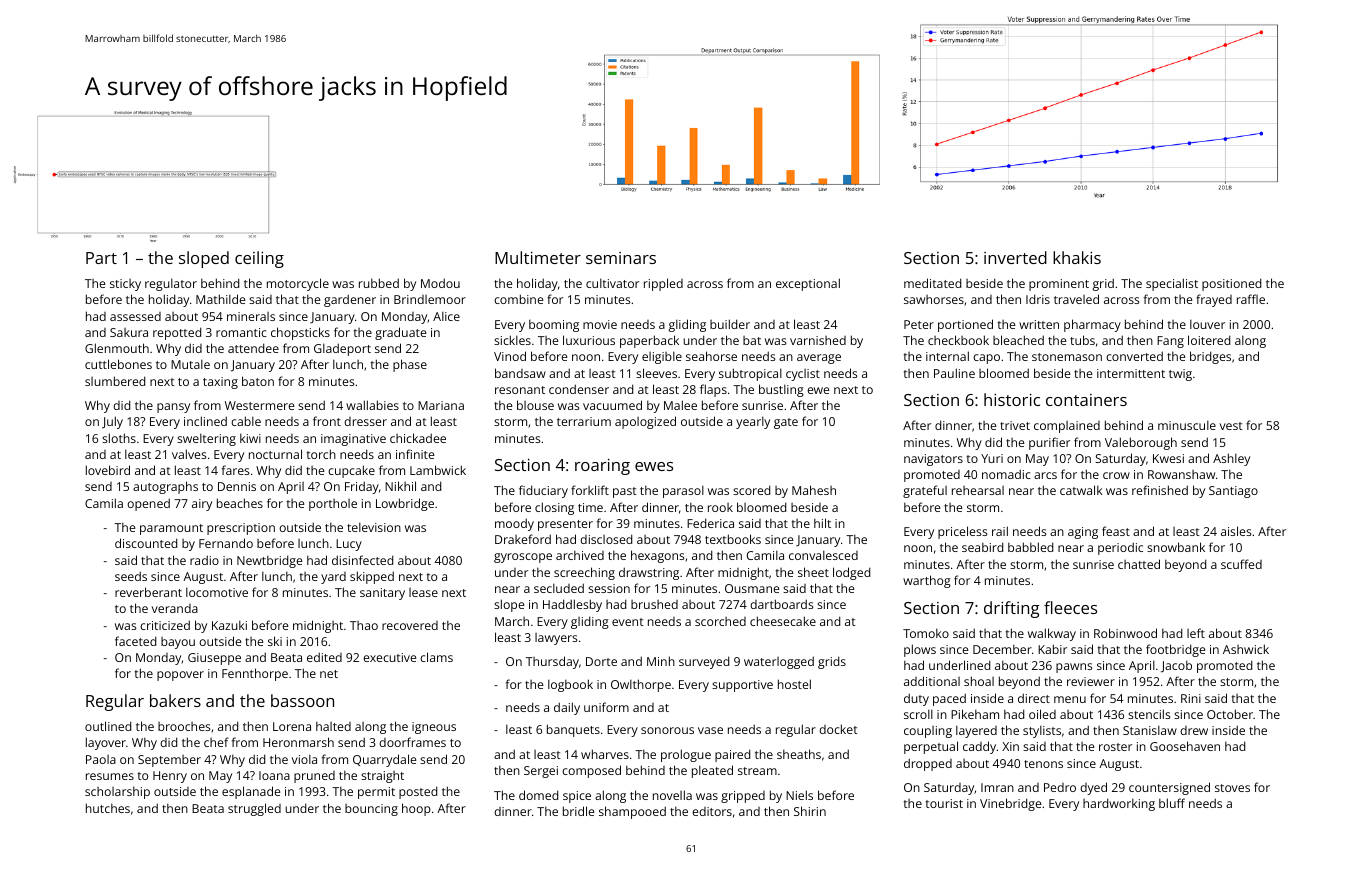 Image resolution: width=1372 pixels, height=887 pixels. I want to click on faceted, so click(135, 641).
